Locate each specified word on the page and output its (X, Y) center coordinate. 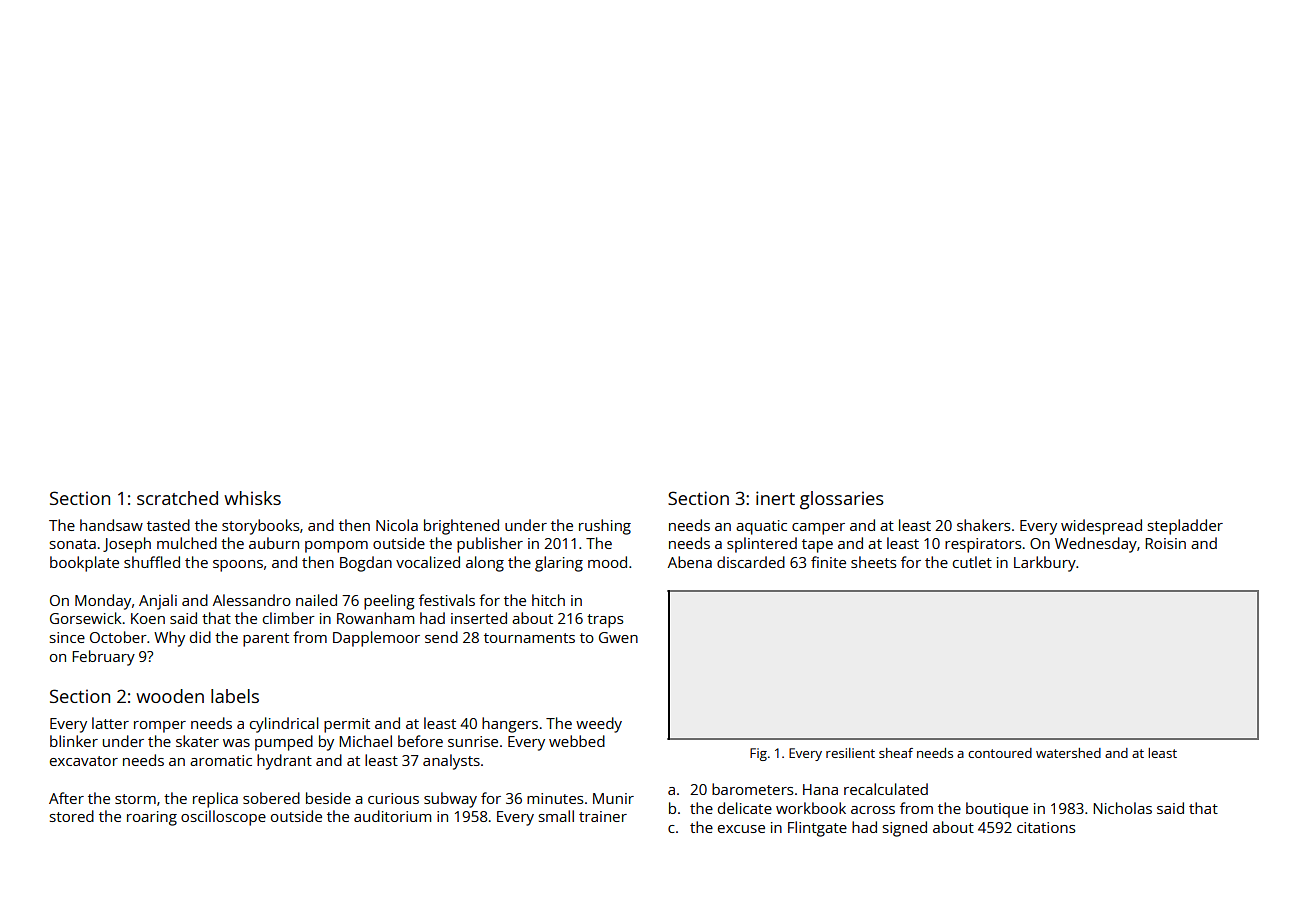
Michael (365, 741)
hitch (548, 600)
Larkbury (1045, 564)
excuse (741, 829)
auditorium (392, 816)
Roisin (1165, 543)
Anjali (158, 602)
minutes (555, 798)
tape (817, 546)
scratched (177, 498)
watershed (1068, 753)
